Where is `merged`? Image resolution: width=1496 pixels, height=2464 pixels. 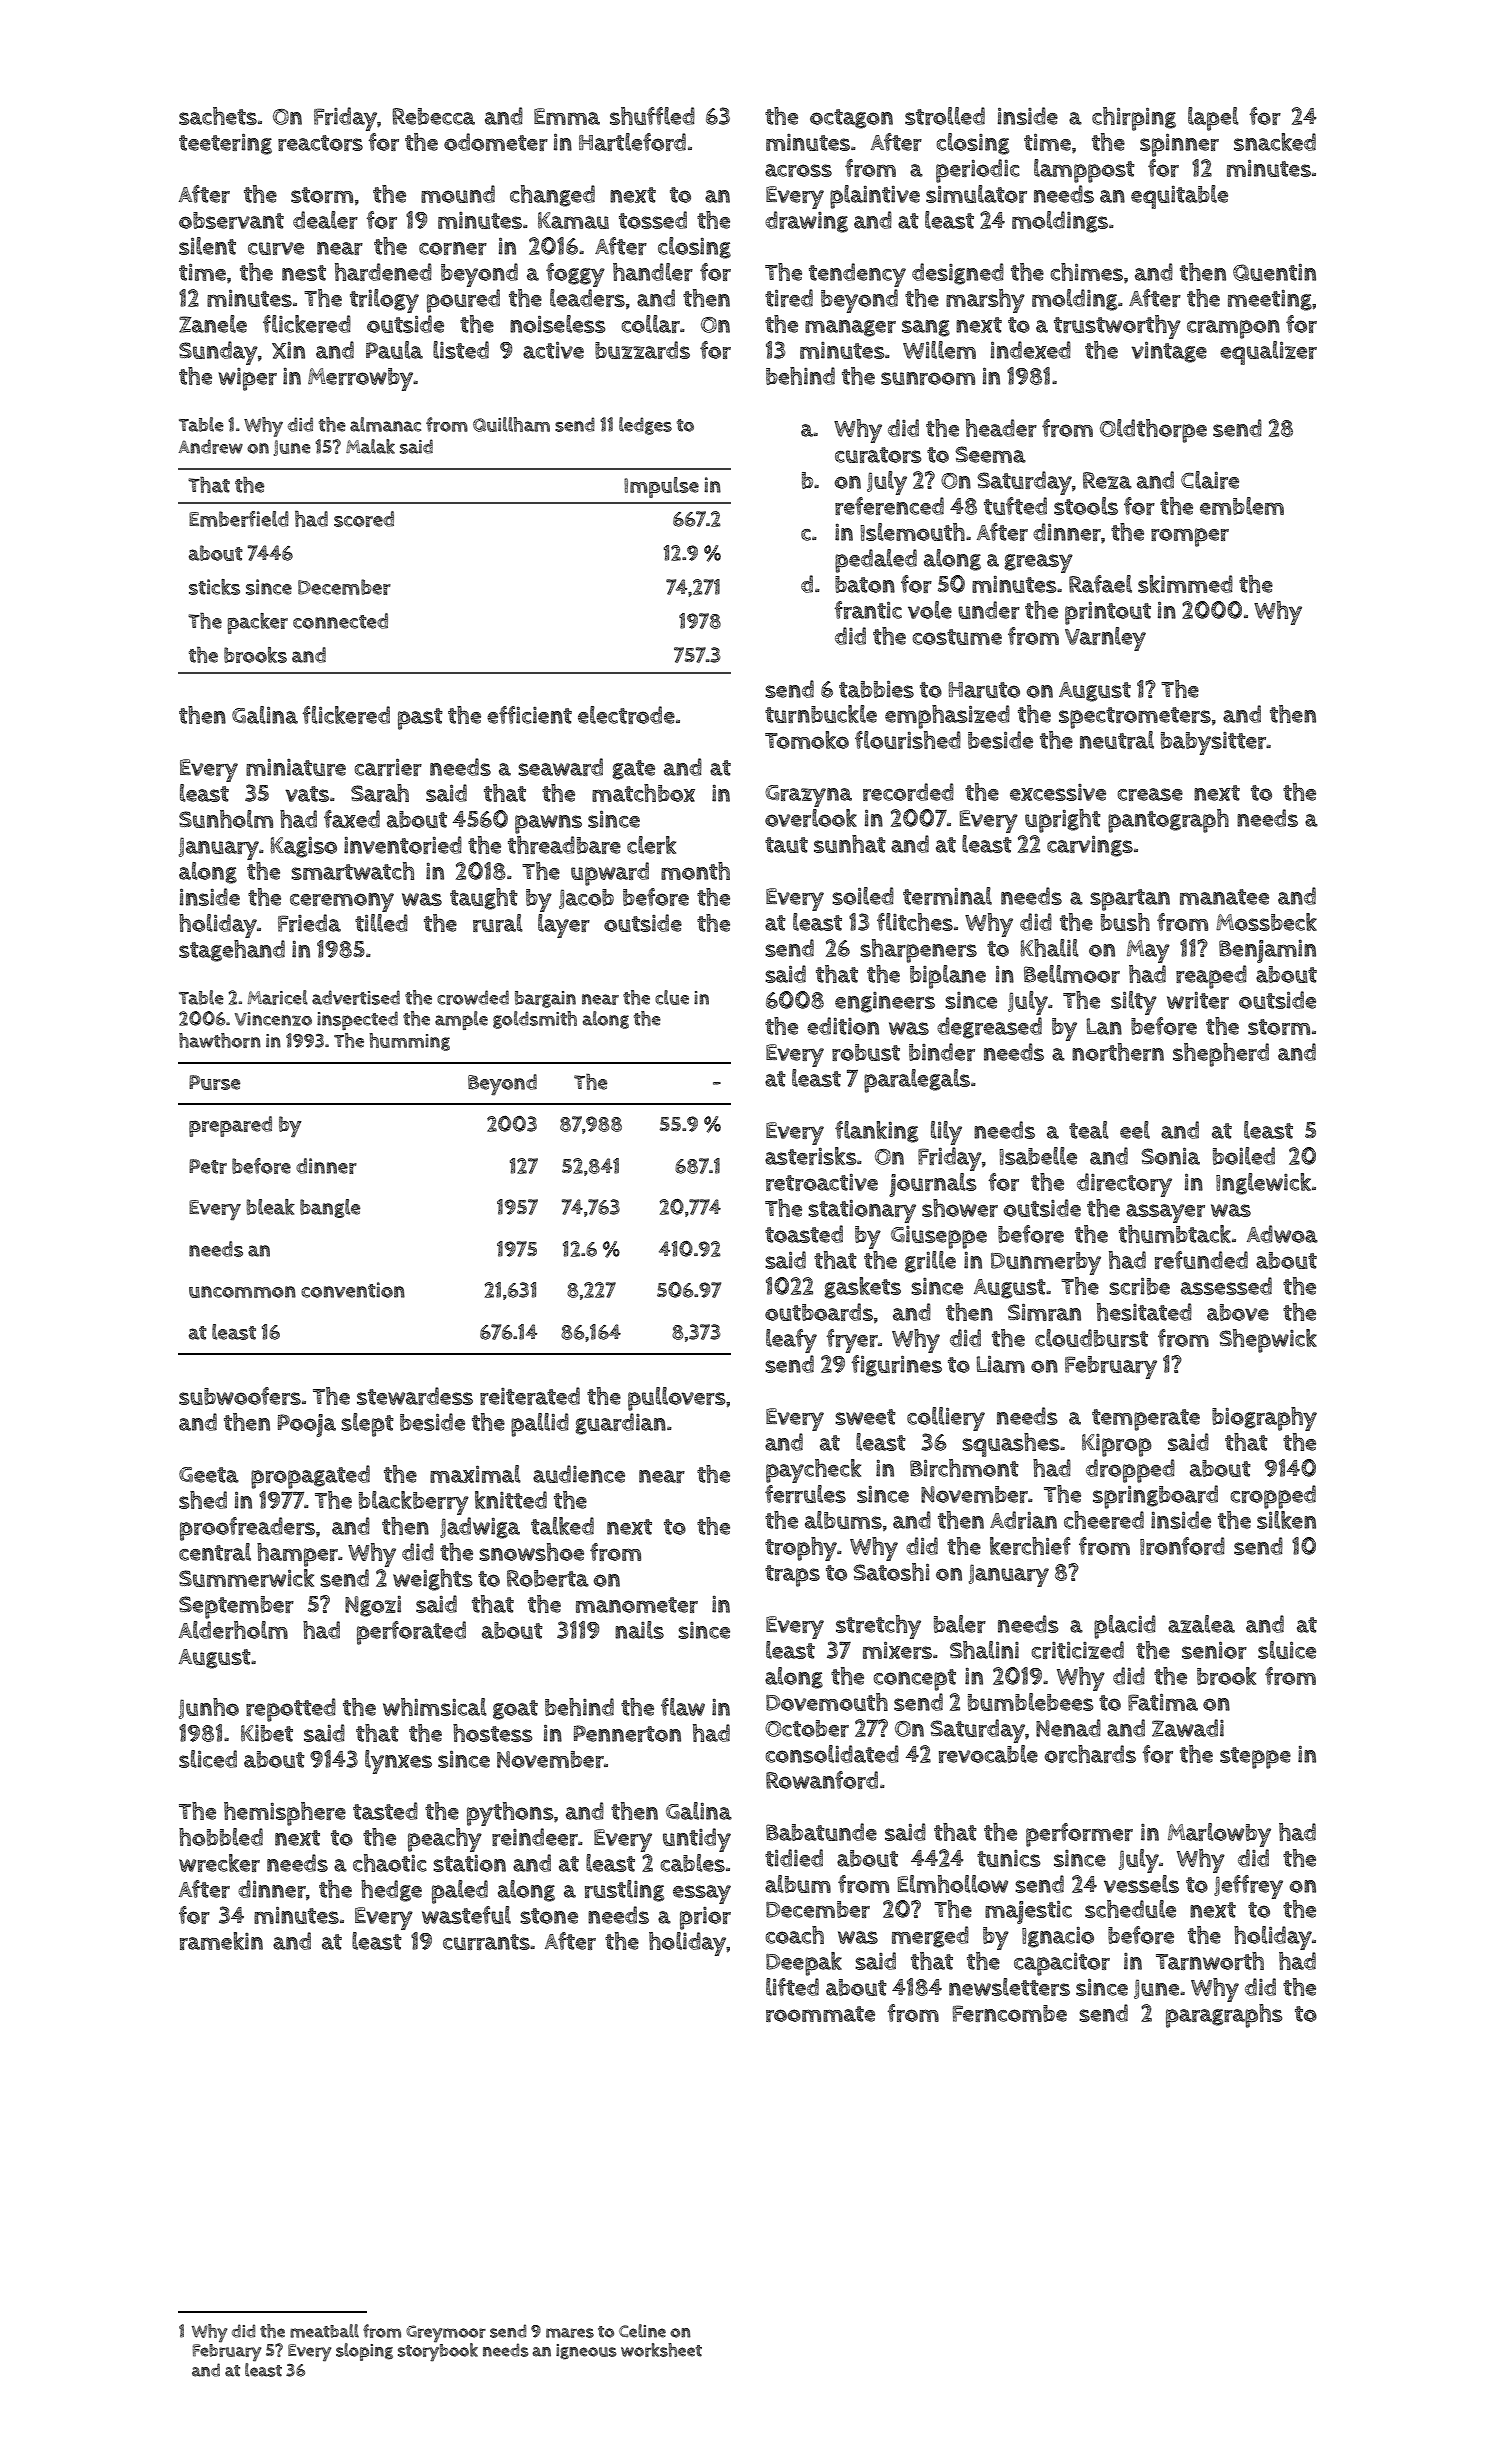
merged is located at coordinates (930, 1937).
